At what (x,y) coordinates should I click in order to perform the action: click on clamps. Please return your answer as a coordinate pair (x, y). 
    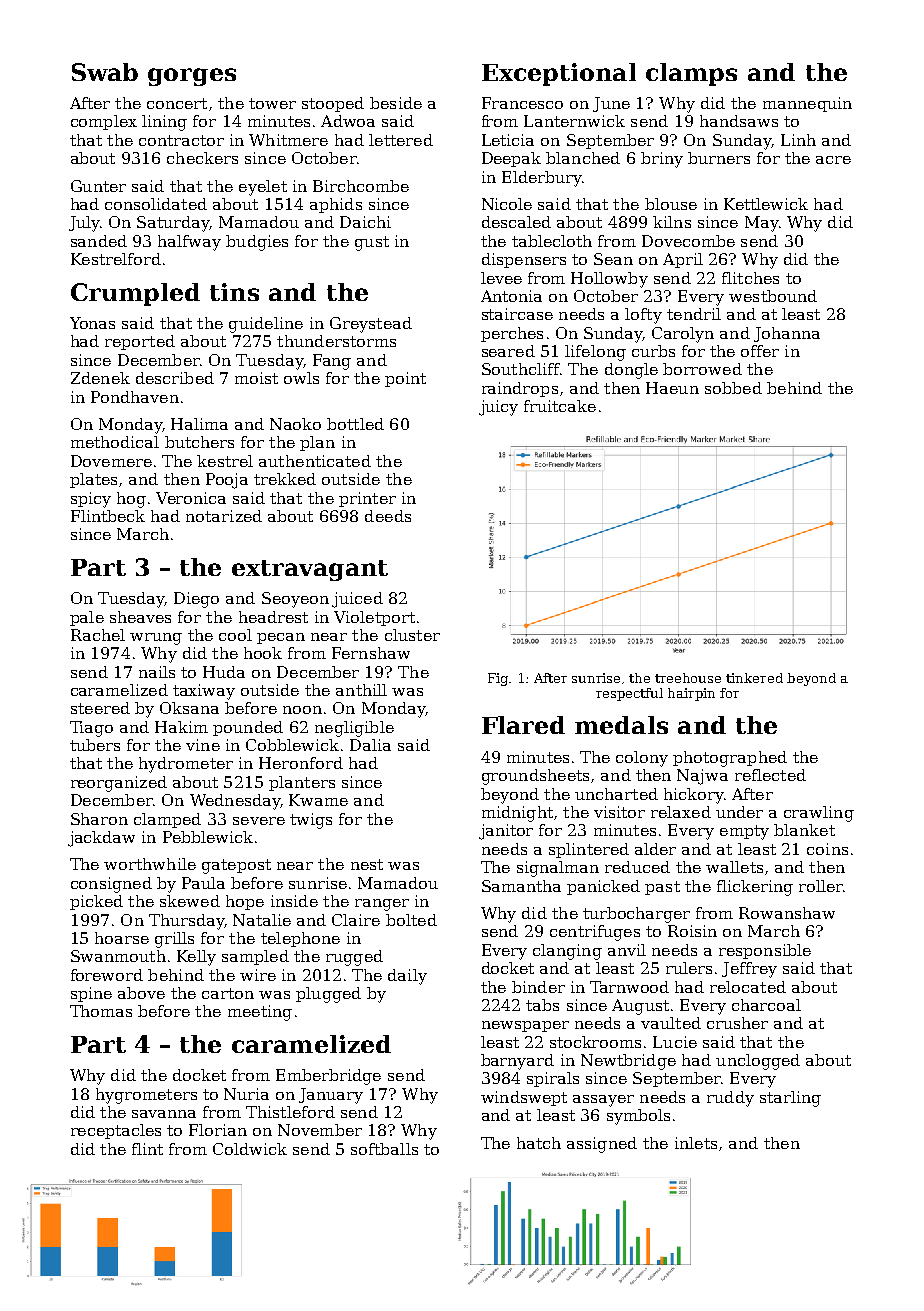
    Looking at the image, I should click on (691, 74).
